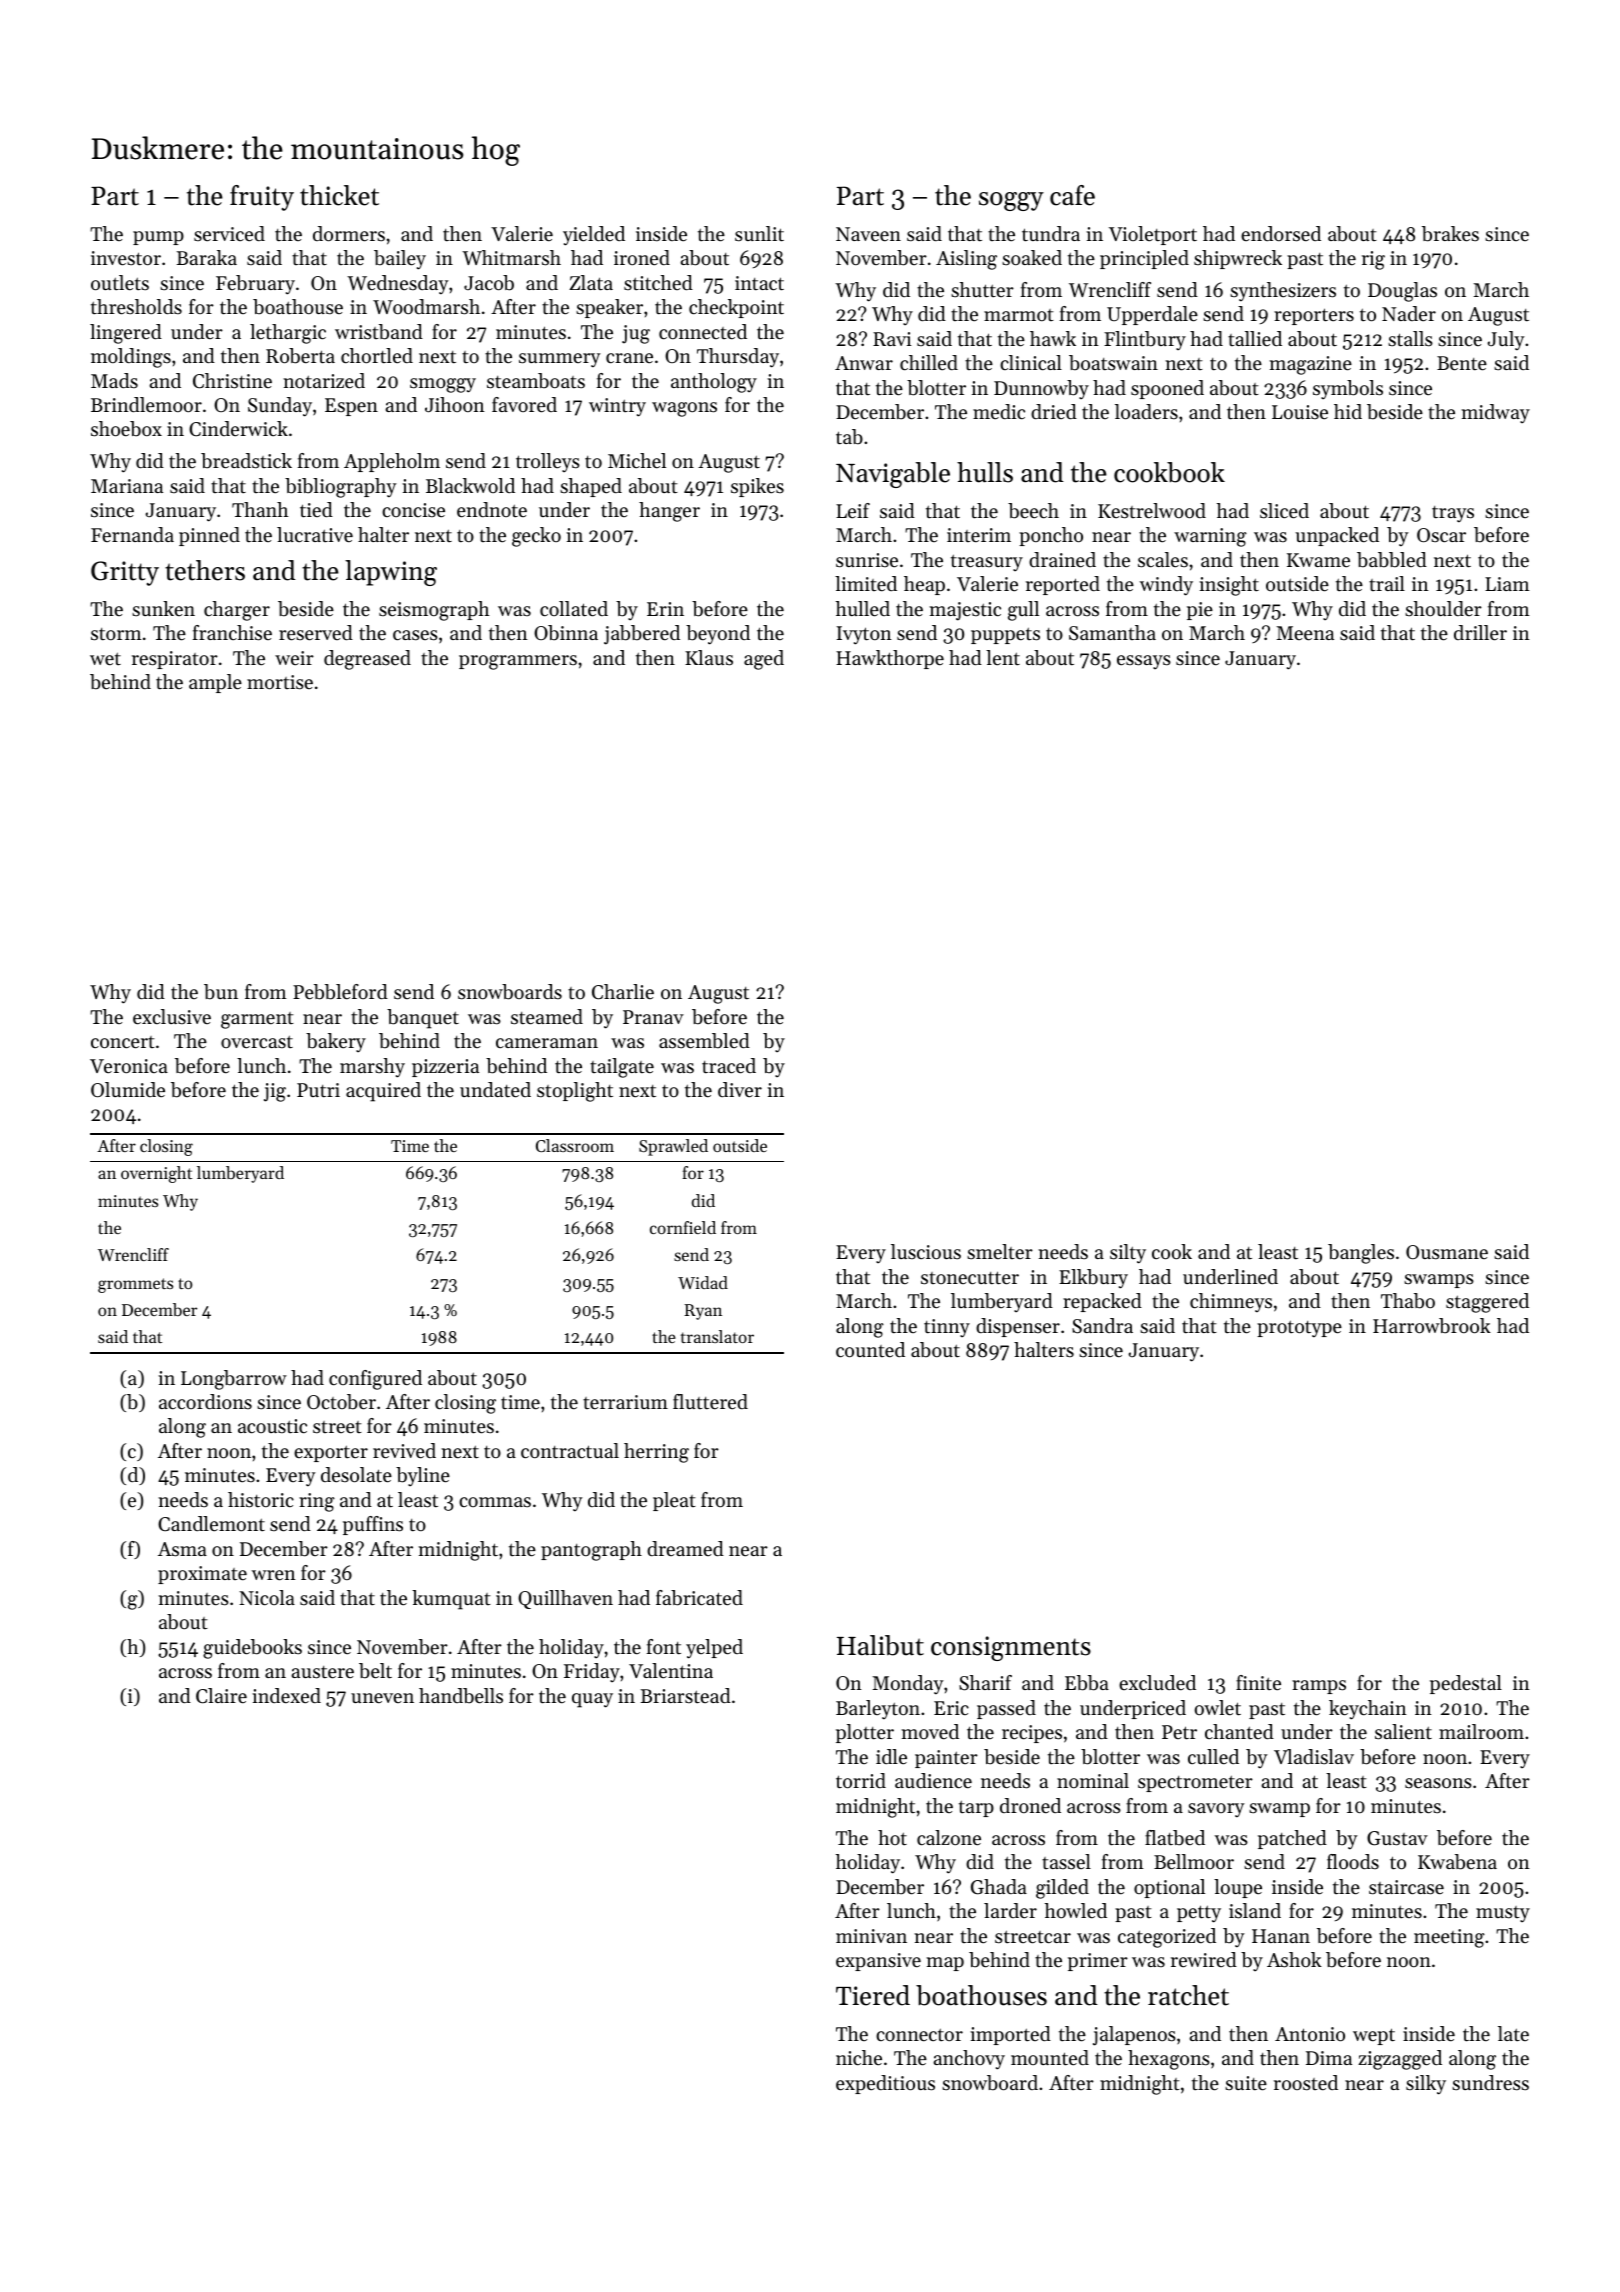 The image size is (1620, 2292). I want to click on Mads, so click(114, 381).
